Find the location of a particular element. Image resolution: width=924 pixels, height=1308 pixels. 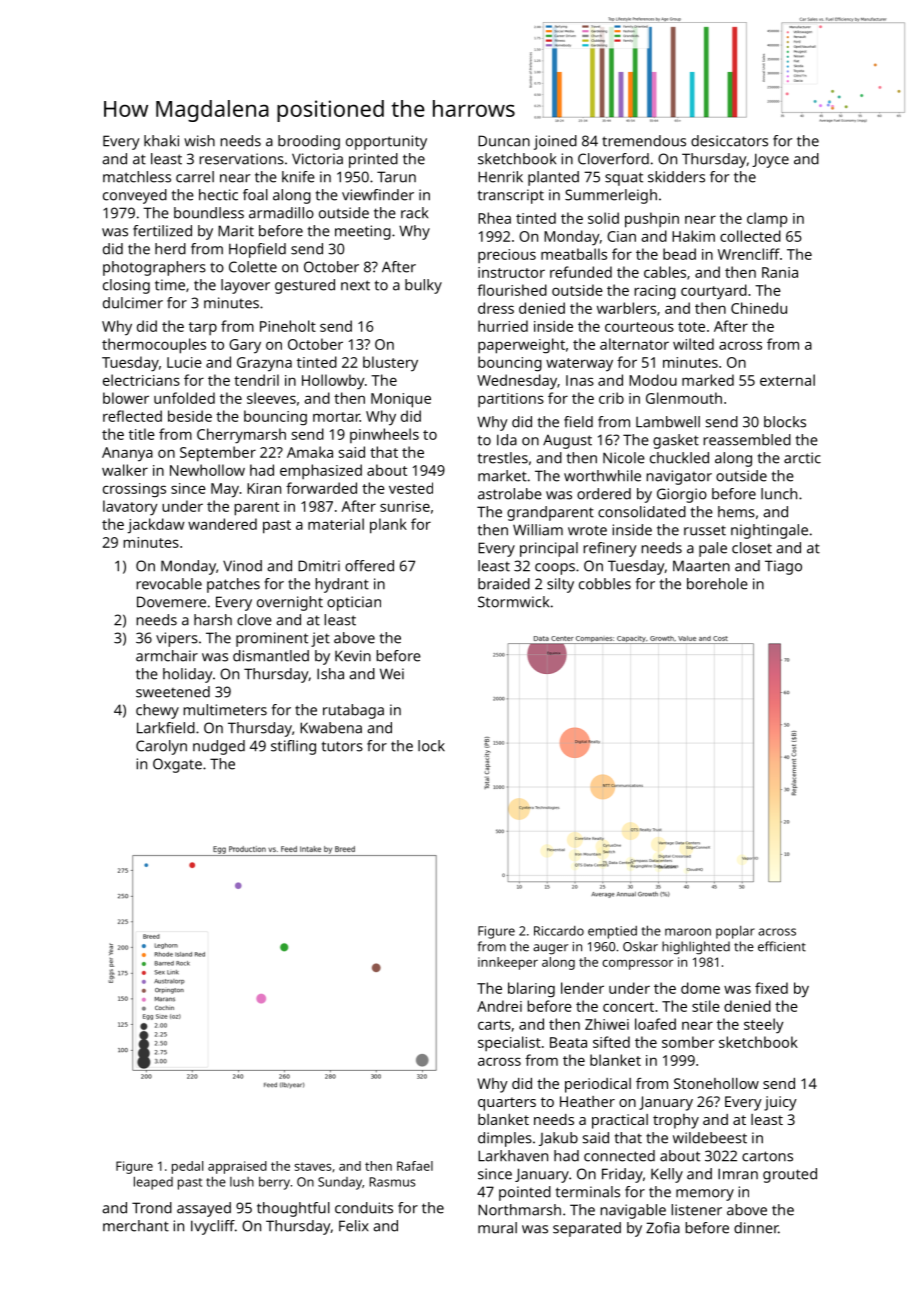

blower is located at coordinates (126, 398).
